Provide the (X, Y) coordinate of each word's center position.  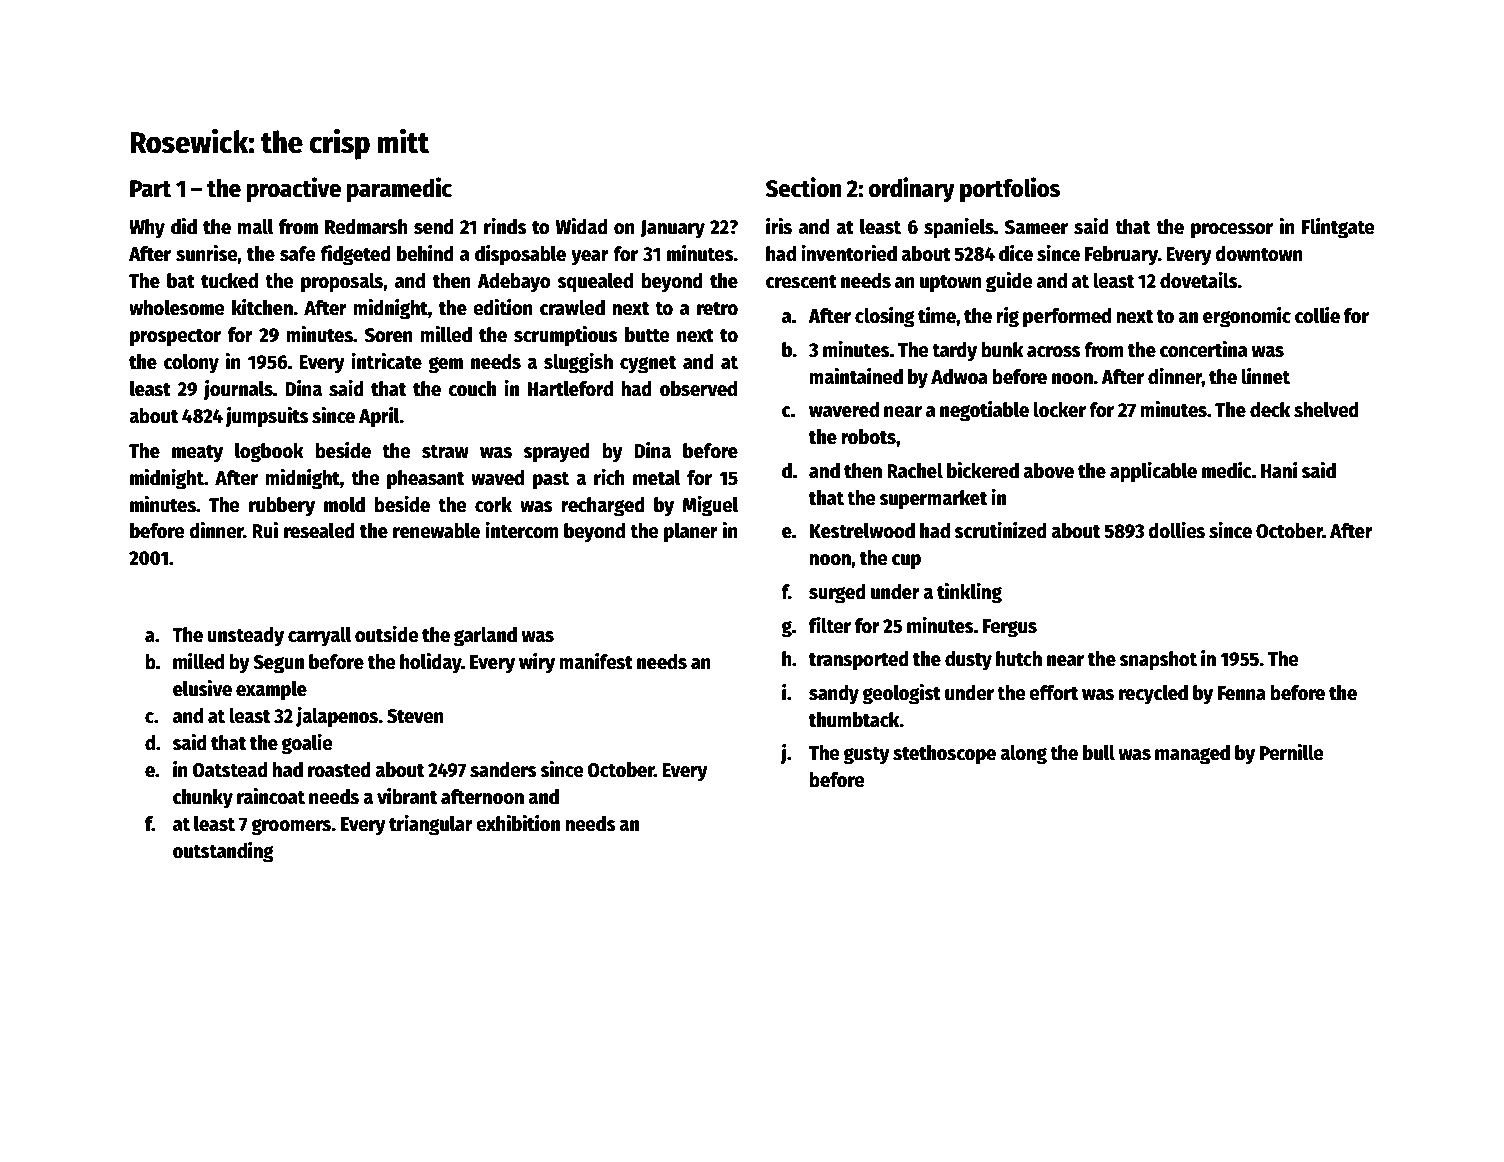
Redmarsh (366, 227)
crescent (801, 282)
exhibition (518, 823)
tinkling (969, 593)
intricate (386, 361)
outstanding (223, 852)
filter (830, 625)
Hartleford (570, 389)
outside (387, 634)
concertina (1203, 349)
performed (1067, 318)
